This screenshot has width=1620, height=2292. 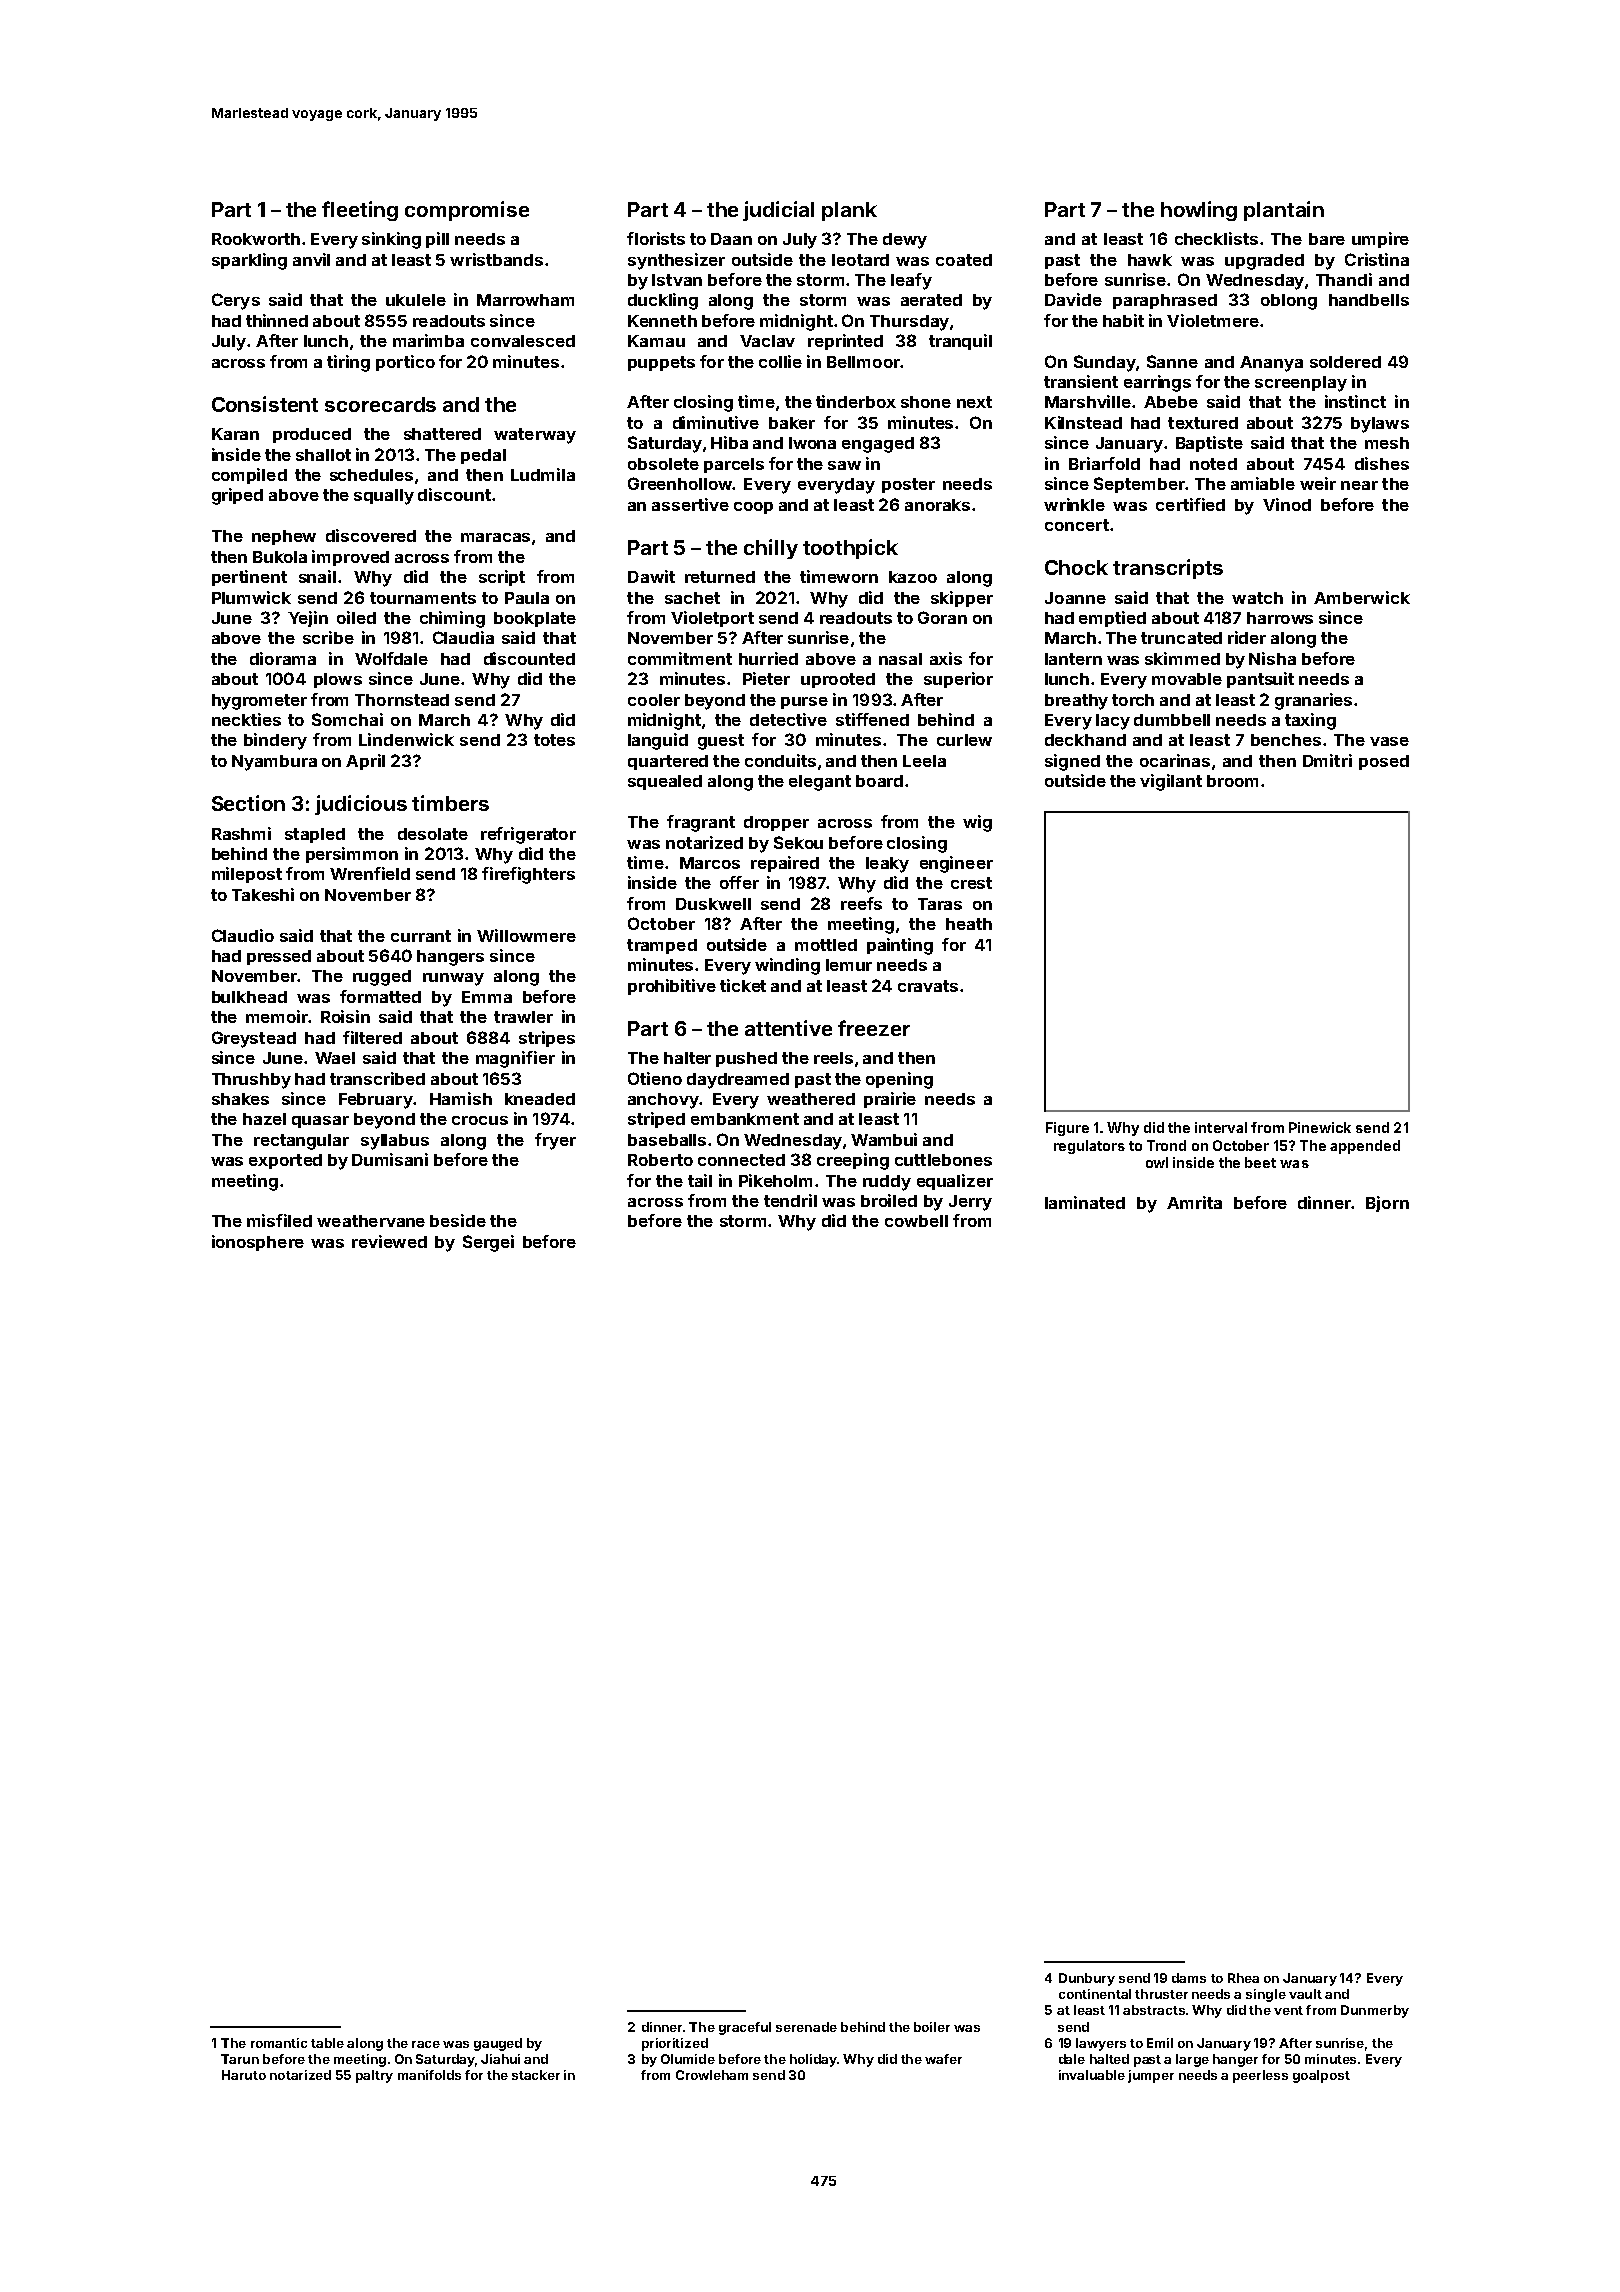 I want to click on Thornstead, so click(x=402, y=700).
